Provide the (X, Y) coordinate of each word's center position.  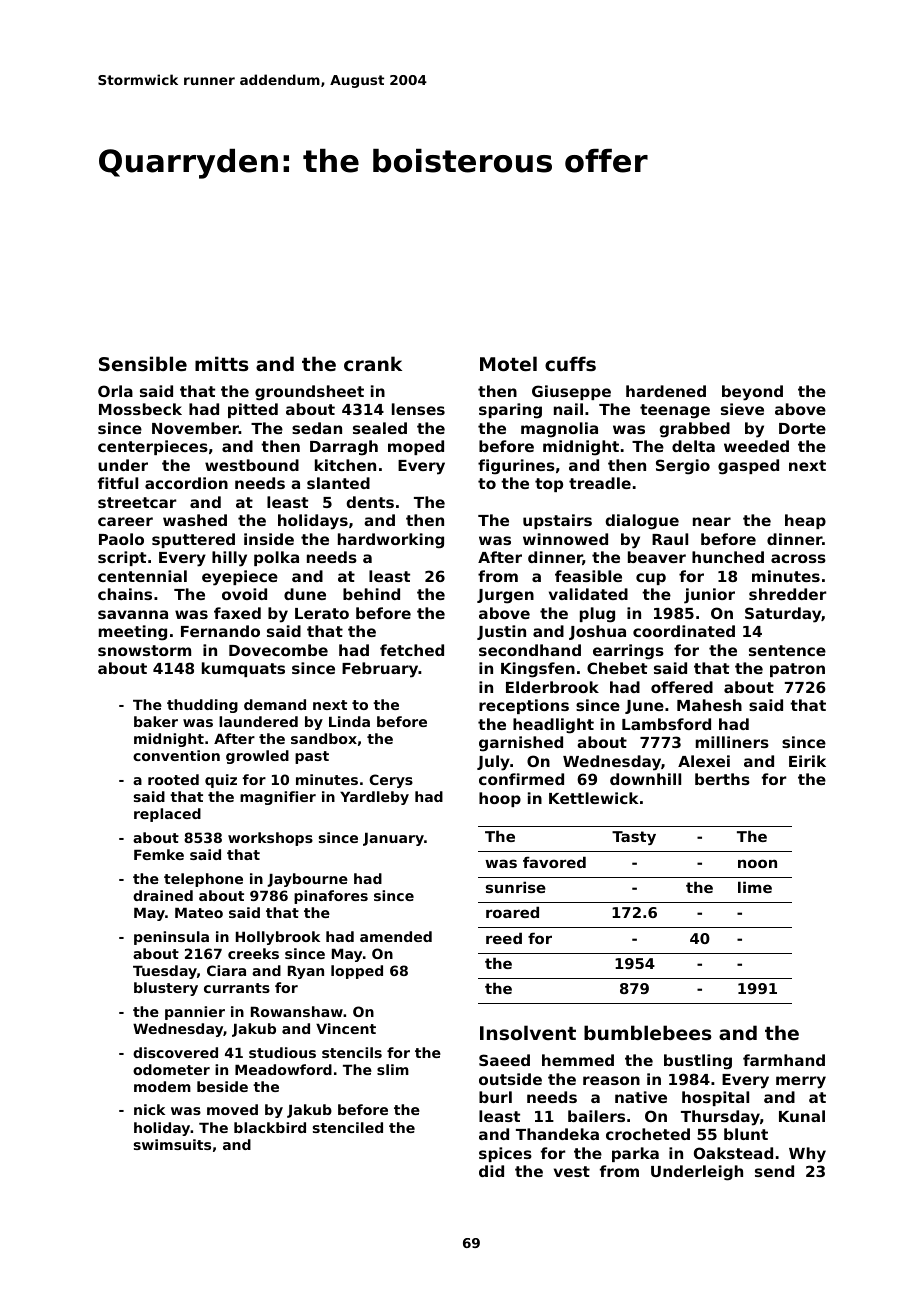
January (393, 839)
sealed (380, 428)
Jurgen (505, 596)
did (491, 1171)
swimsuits (172, 1144)
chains (125, 594)
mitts (221, 364)
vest (572, 1171)
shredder (787, 594)
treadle (600, 483)
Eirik (807, 761)
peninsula (171, 938)
